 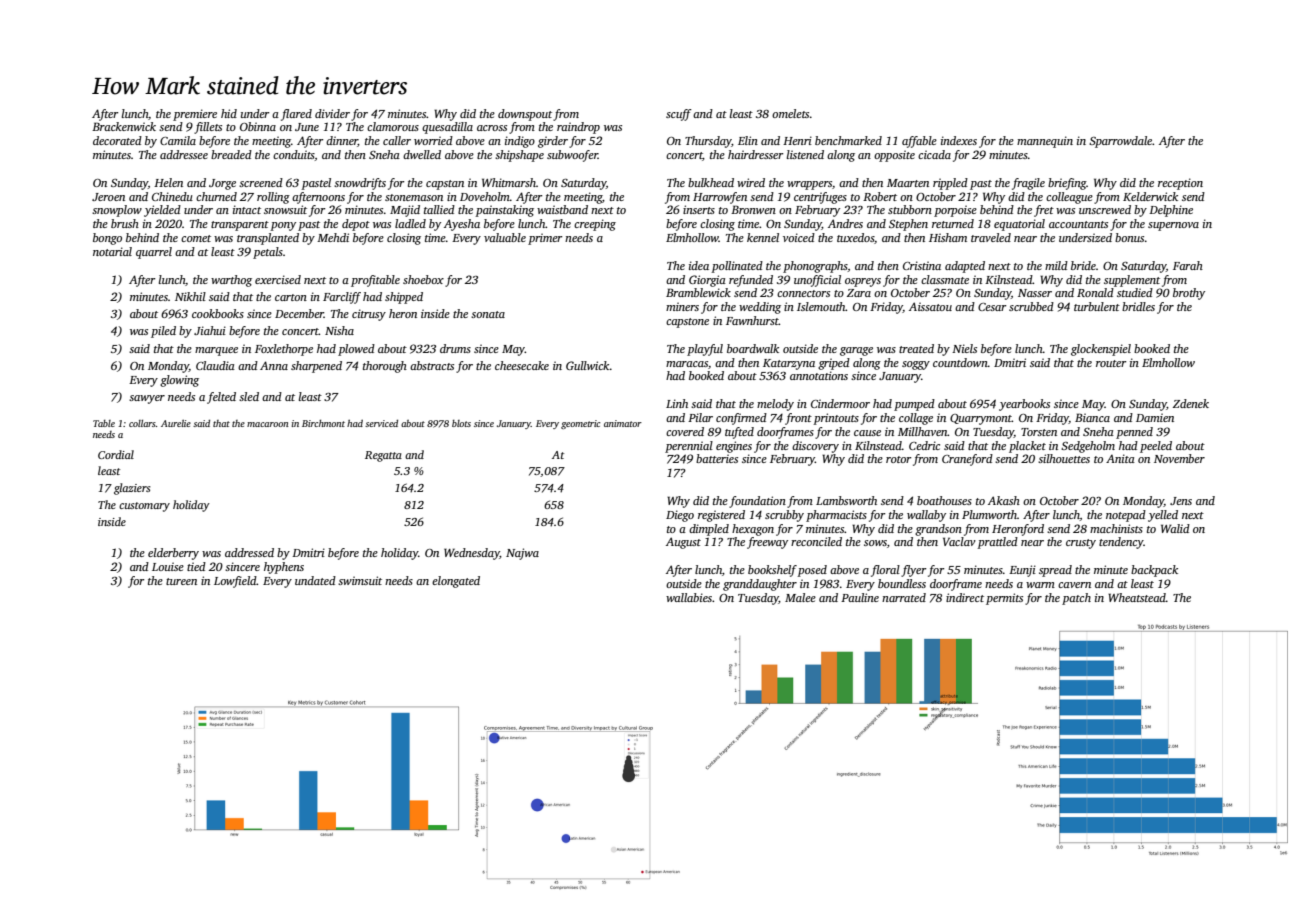 I want to click on wallabies, so click(x=689, y=597).
